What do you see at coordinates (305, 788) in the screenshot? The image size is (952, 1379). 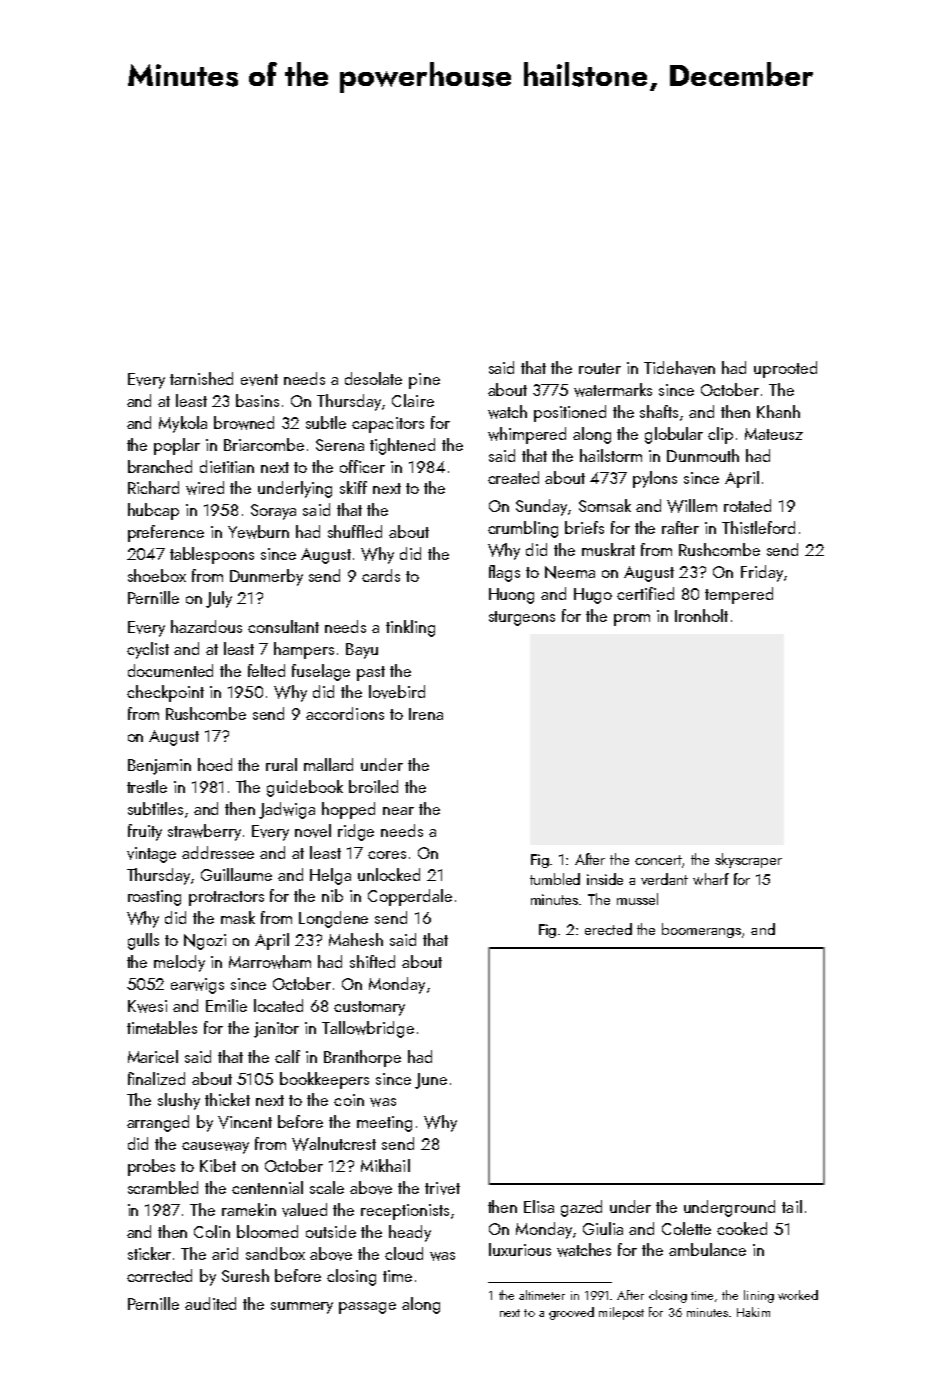 I see `guidebook` at bounding box center [305, 788].
